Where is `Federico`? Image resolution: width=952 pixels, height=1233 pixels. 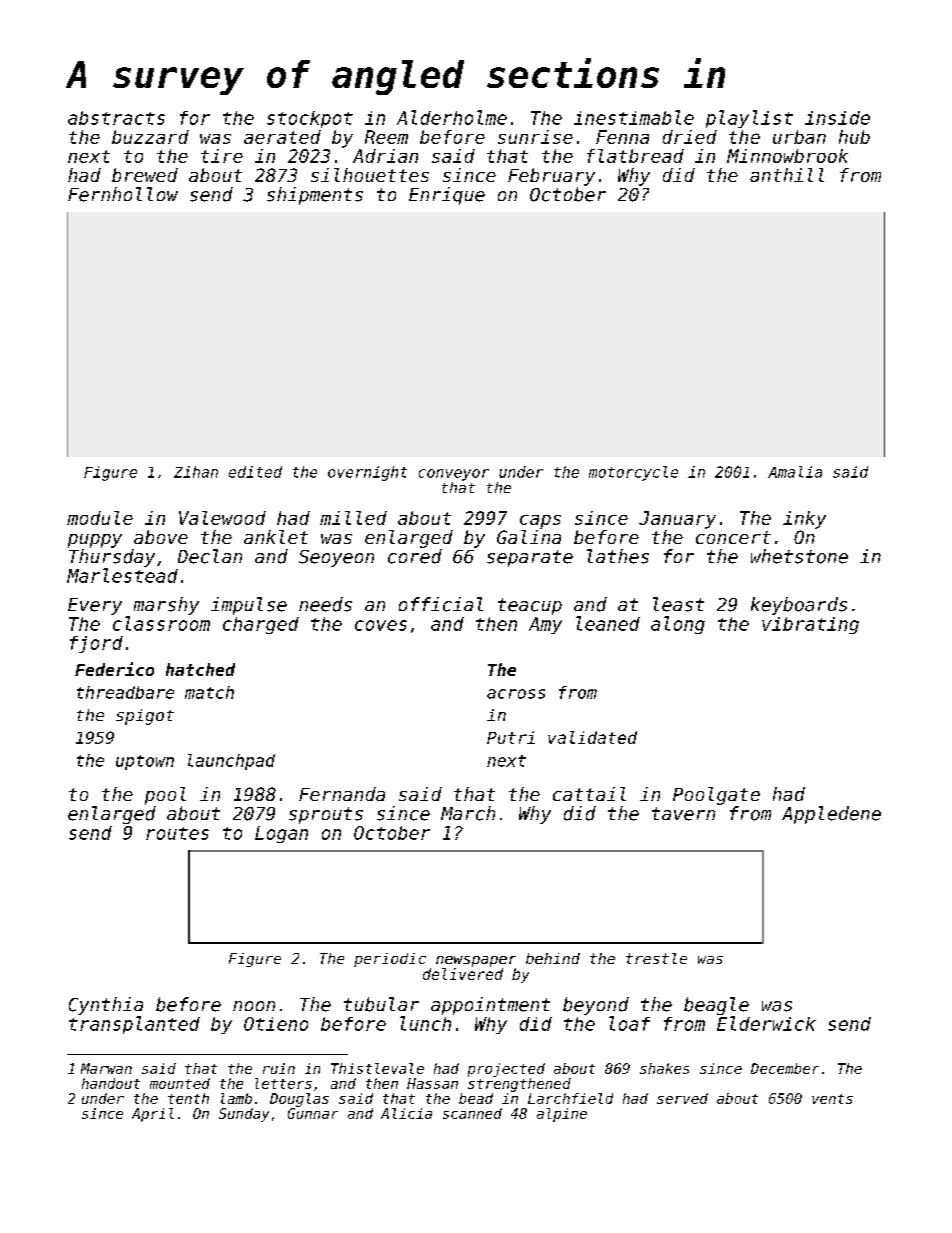
Federico is located at coordinates (114, 669).
